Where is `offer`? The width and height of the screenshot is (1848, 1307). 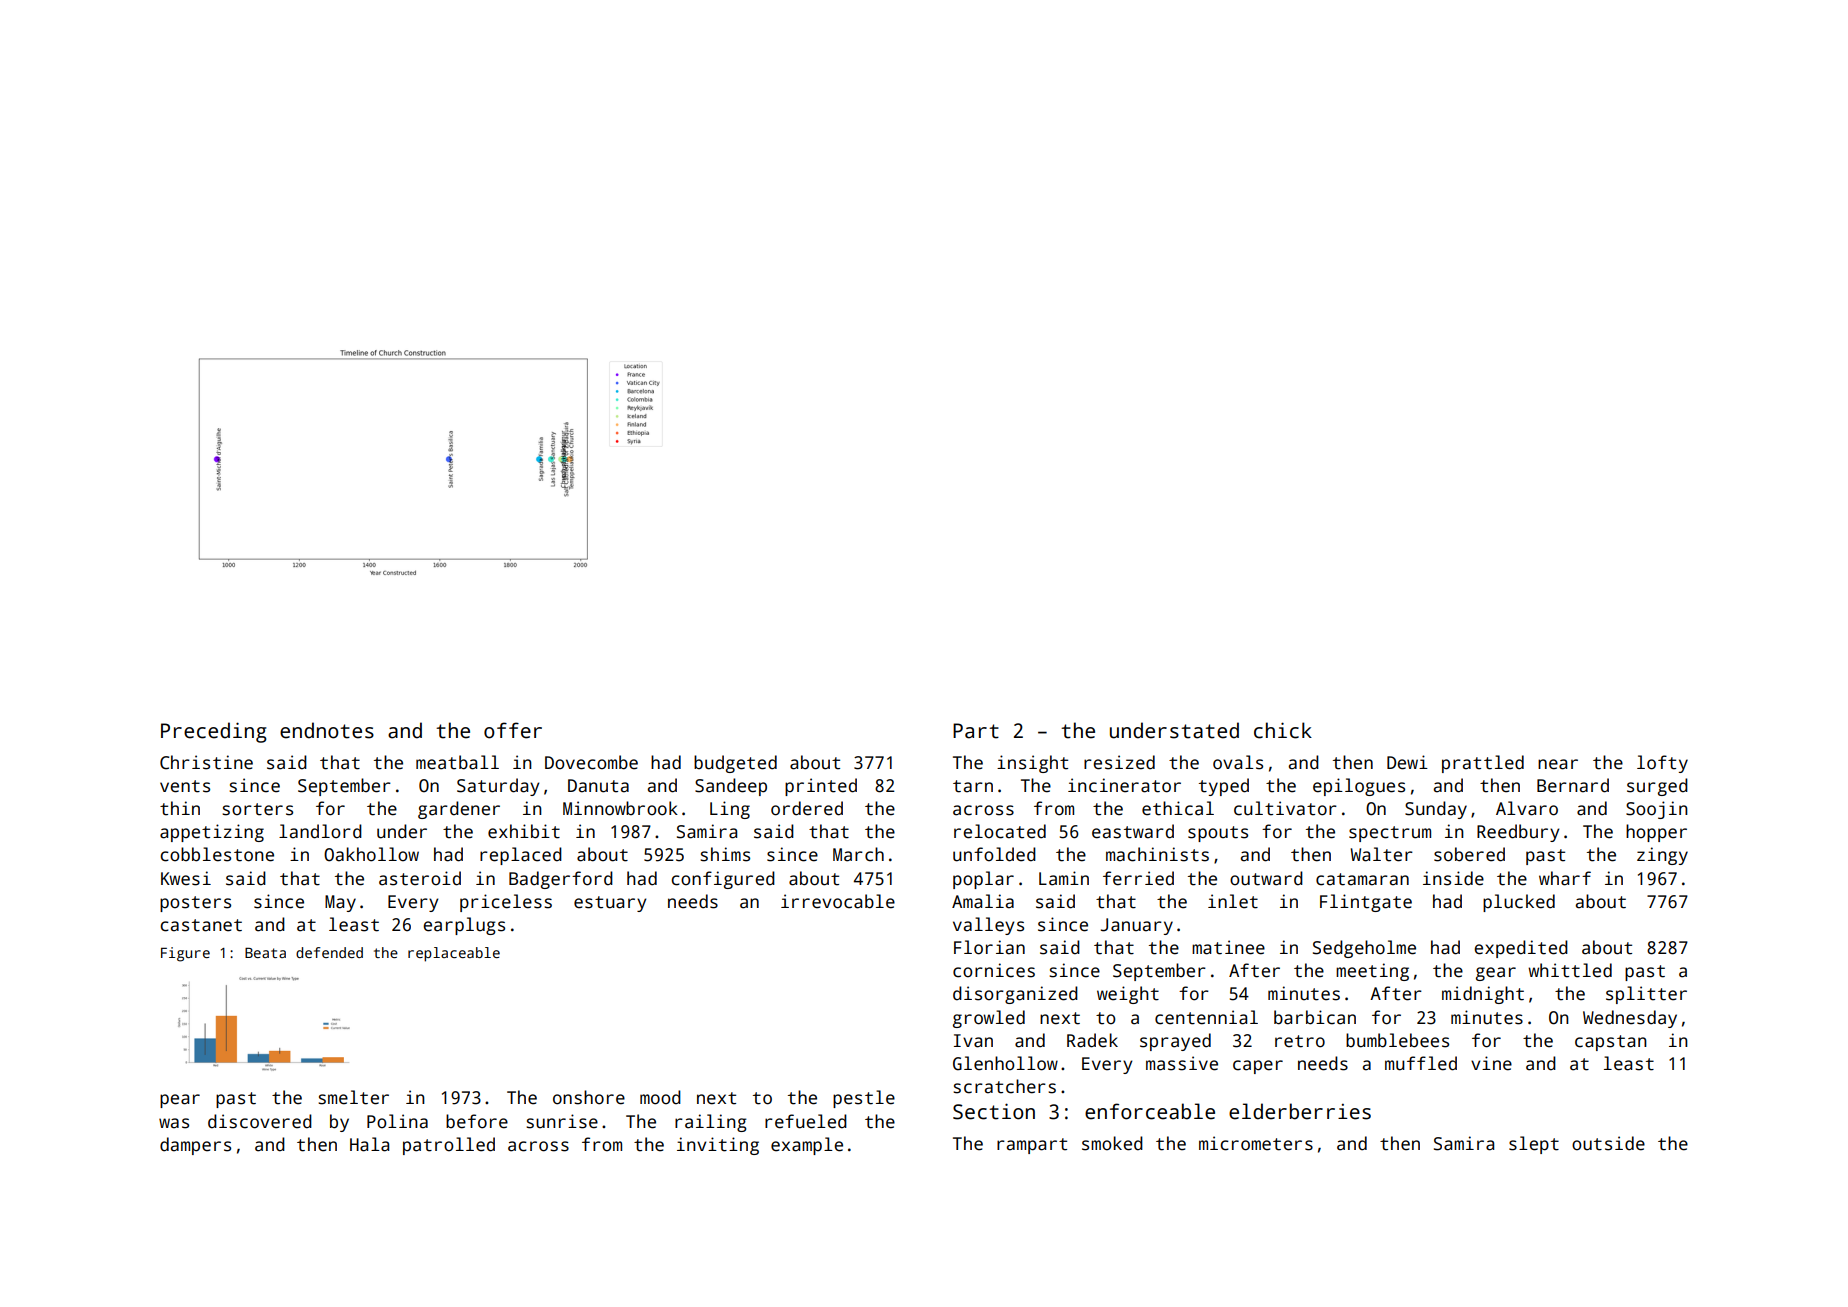 offer is located at coordinates (513, 730).
